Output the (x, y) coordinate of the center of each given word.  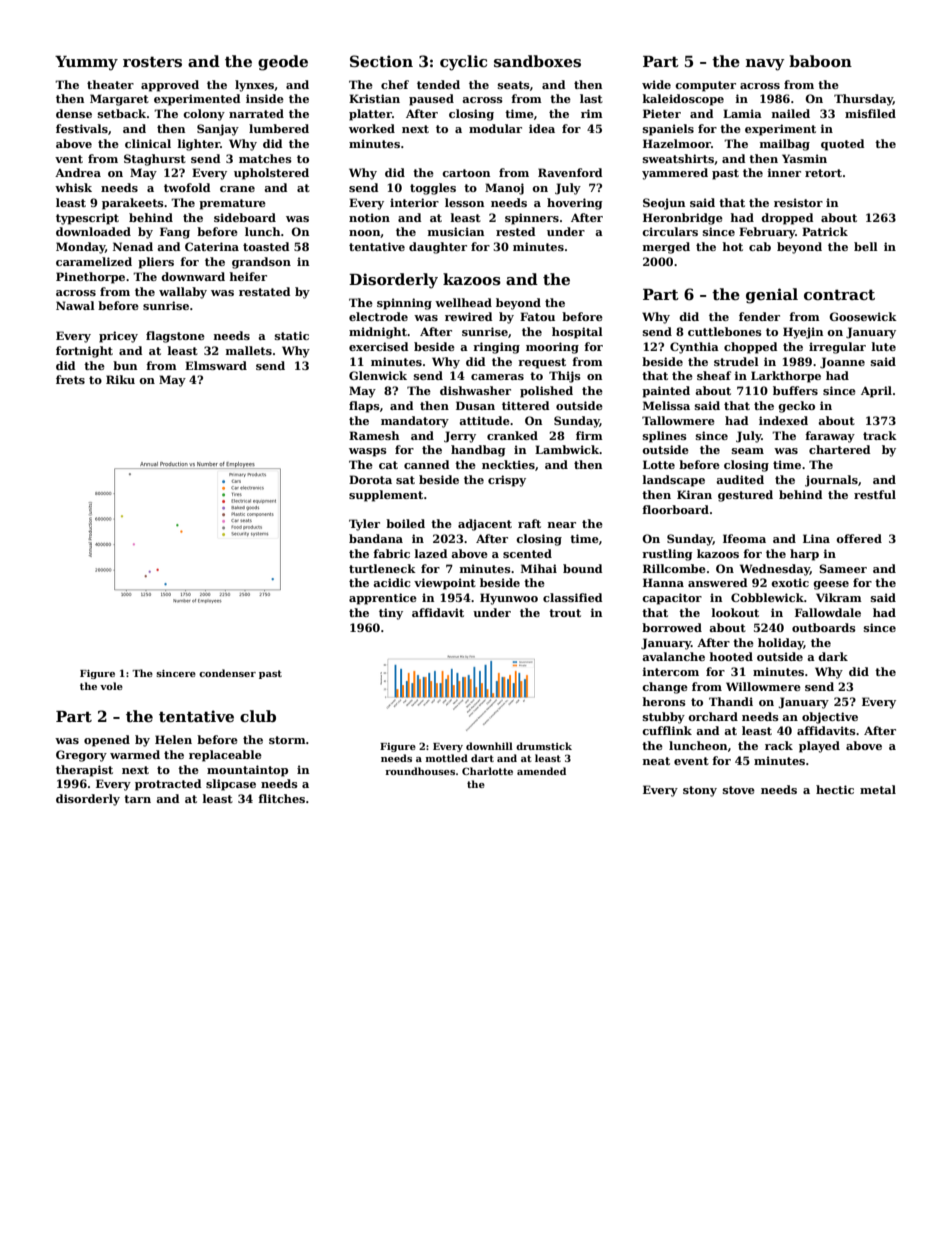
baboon (820, 61)
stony (700, 791)
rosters (152, 61)
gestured (745, 496)
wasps (368, 452)
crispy (507, 481)
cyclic (463, 63)
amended (541, 771)
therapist (84, 771)
